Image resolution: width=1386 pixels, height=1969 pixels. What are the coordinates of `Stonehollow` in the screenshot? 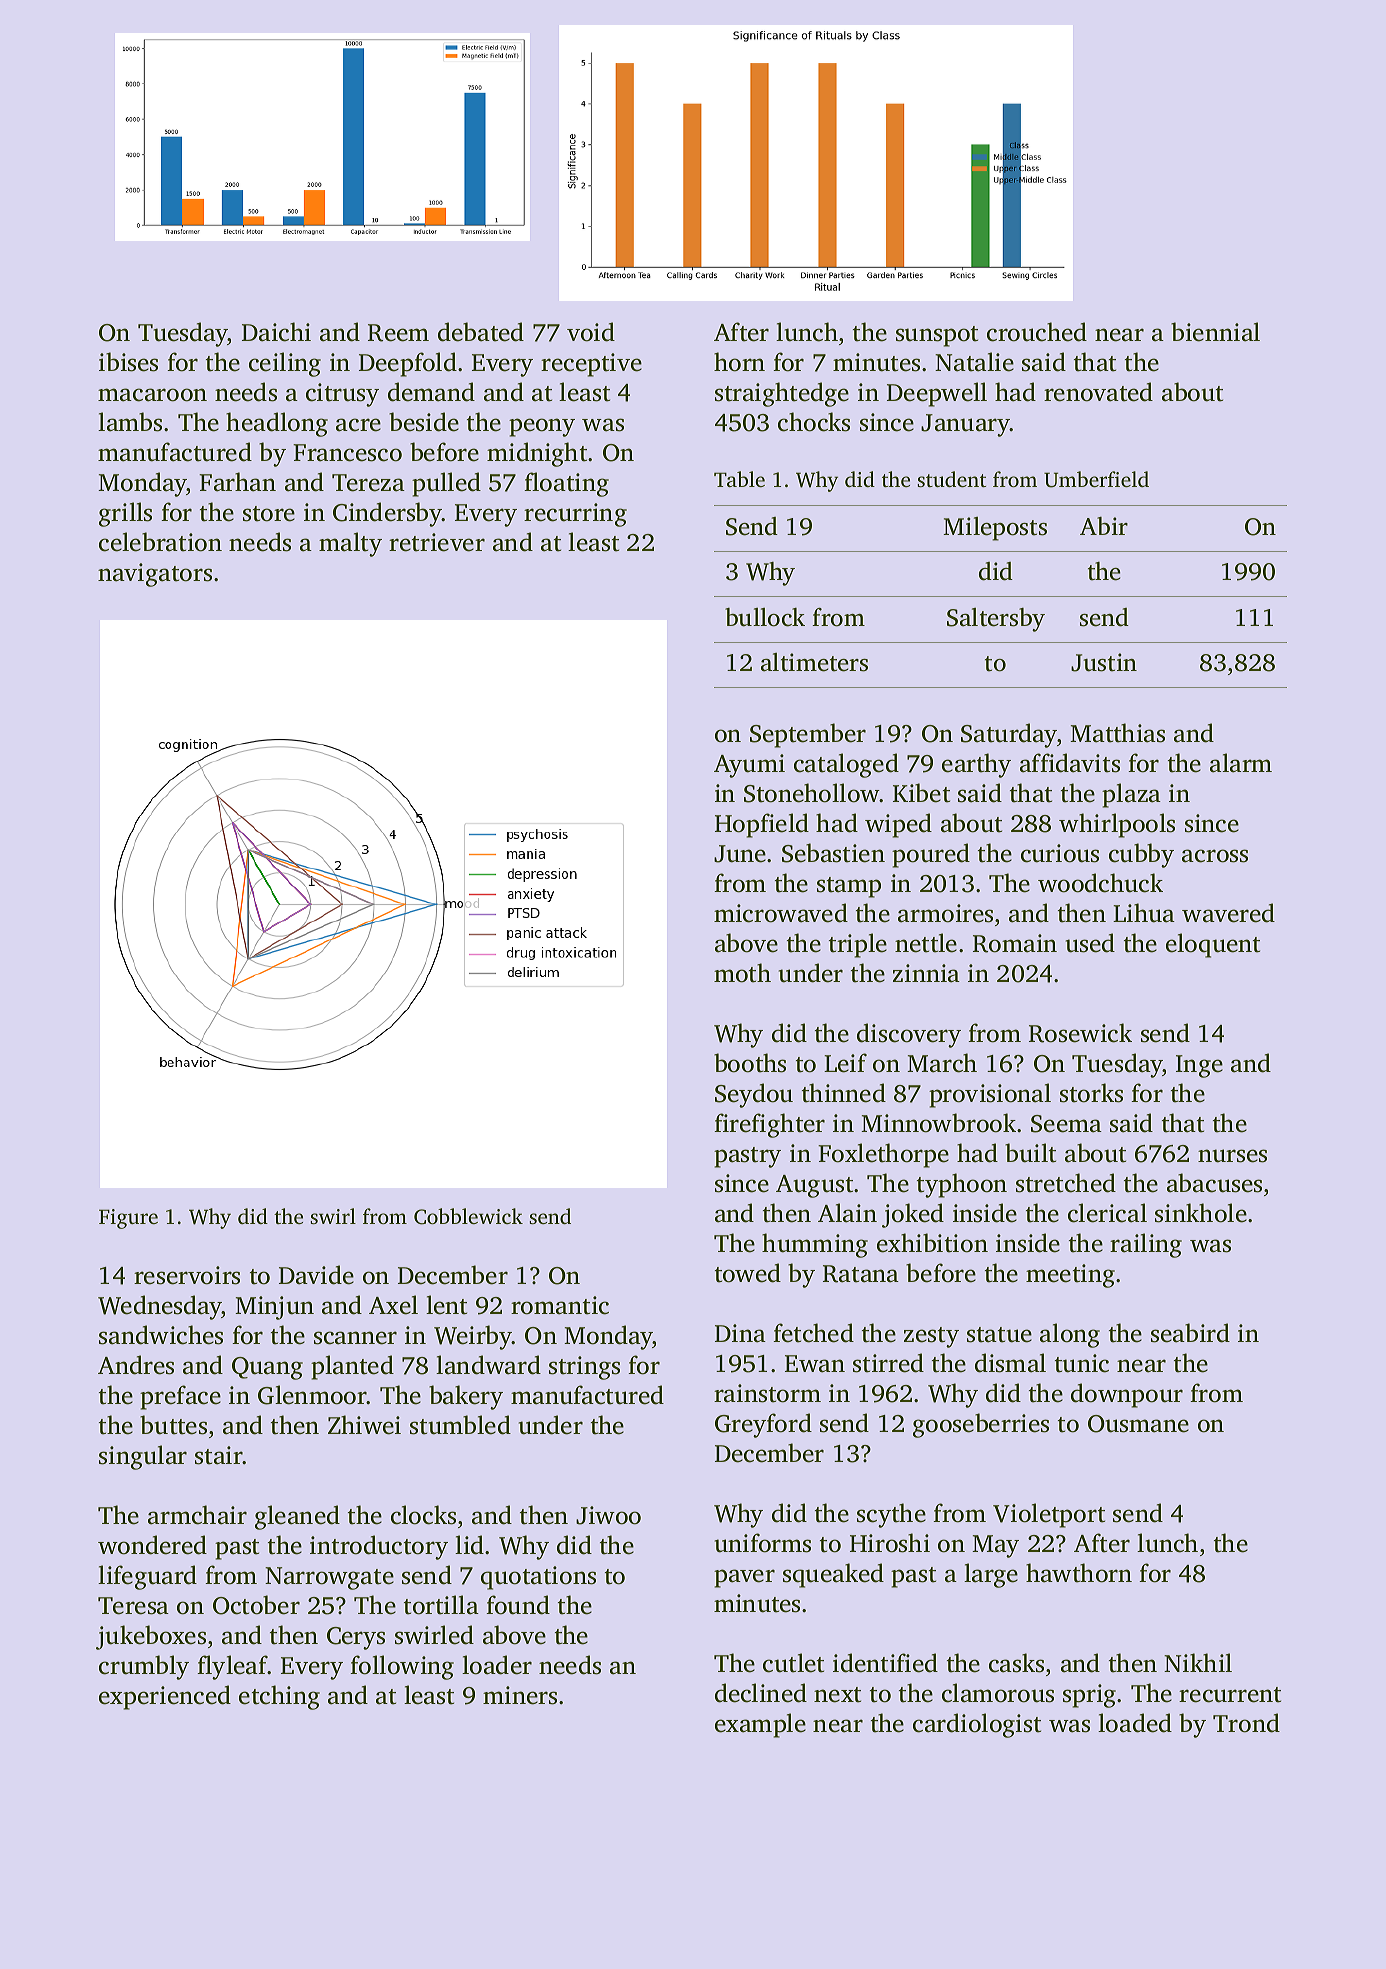 It's located at (812, 793).
